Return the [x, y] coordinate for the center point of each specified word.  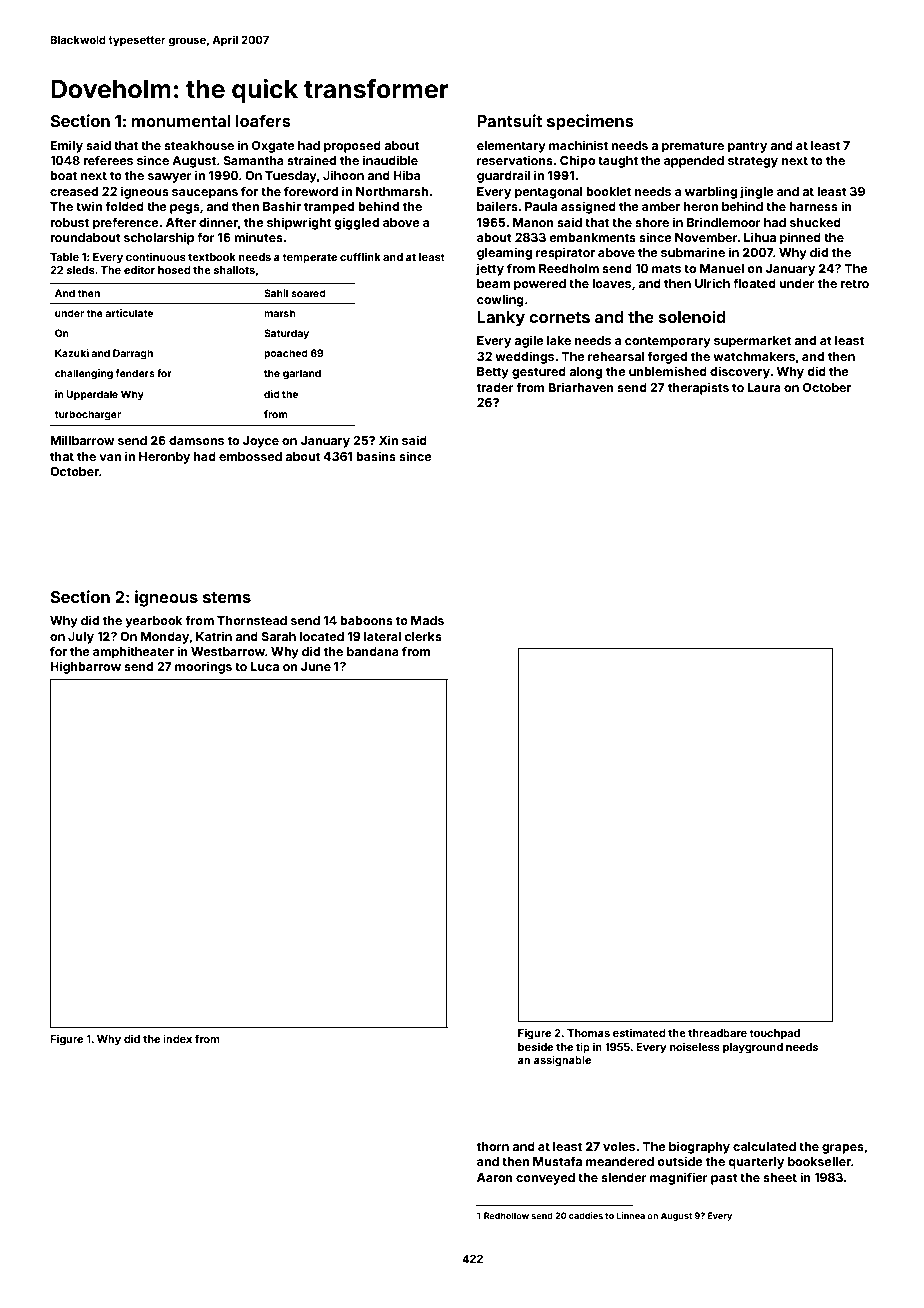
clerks [423, 636]
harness [813, 206]
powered [540, 285]
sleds [81, 270]
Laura [764, 387]
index [177, 1038]
